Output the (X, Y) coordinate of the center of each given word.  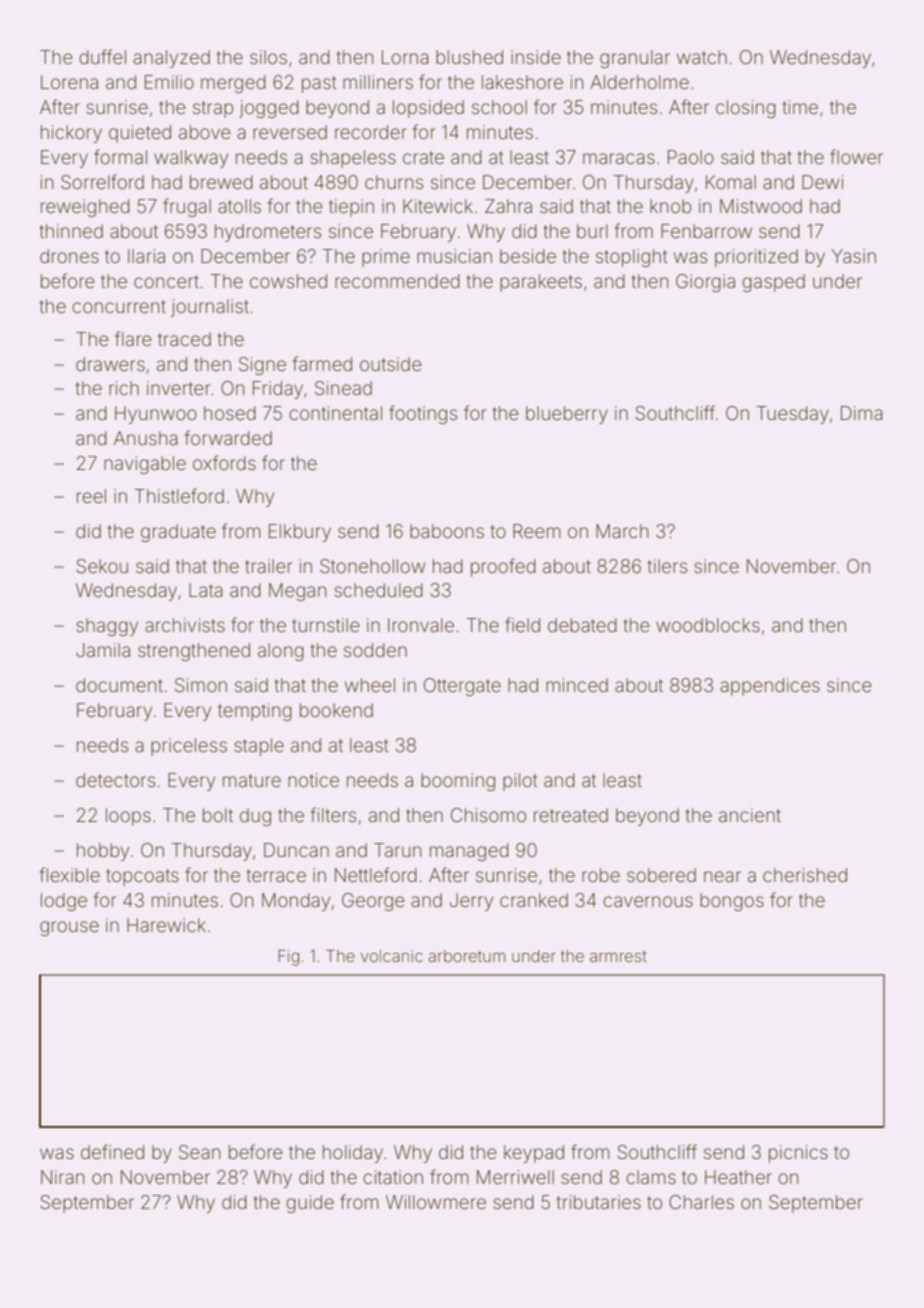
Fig (288, 958)
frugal (187, 207)
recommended (397, 281)
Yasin (854, 256)
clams (651, 1177)
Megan (297, 592)
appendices (770, 687)
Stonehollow (372, 566)
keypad (534, 1154)
